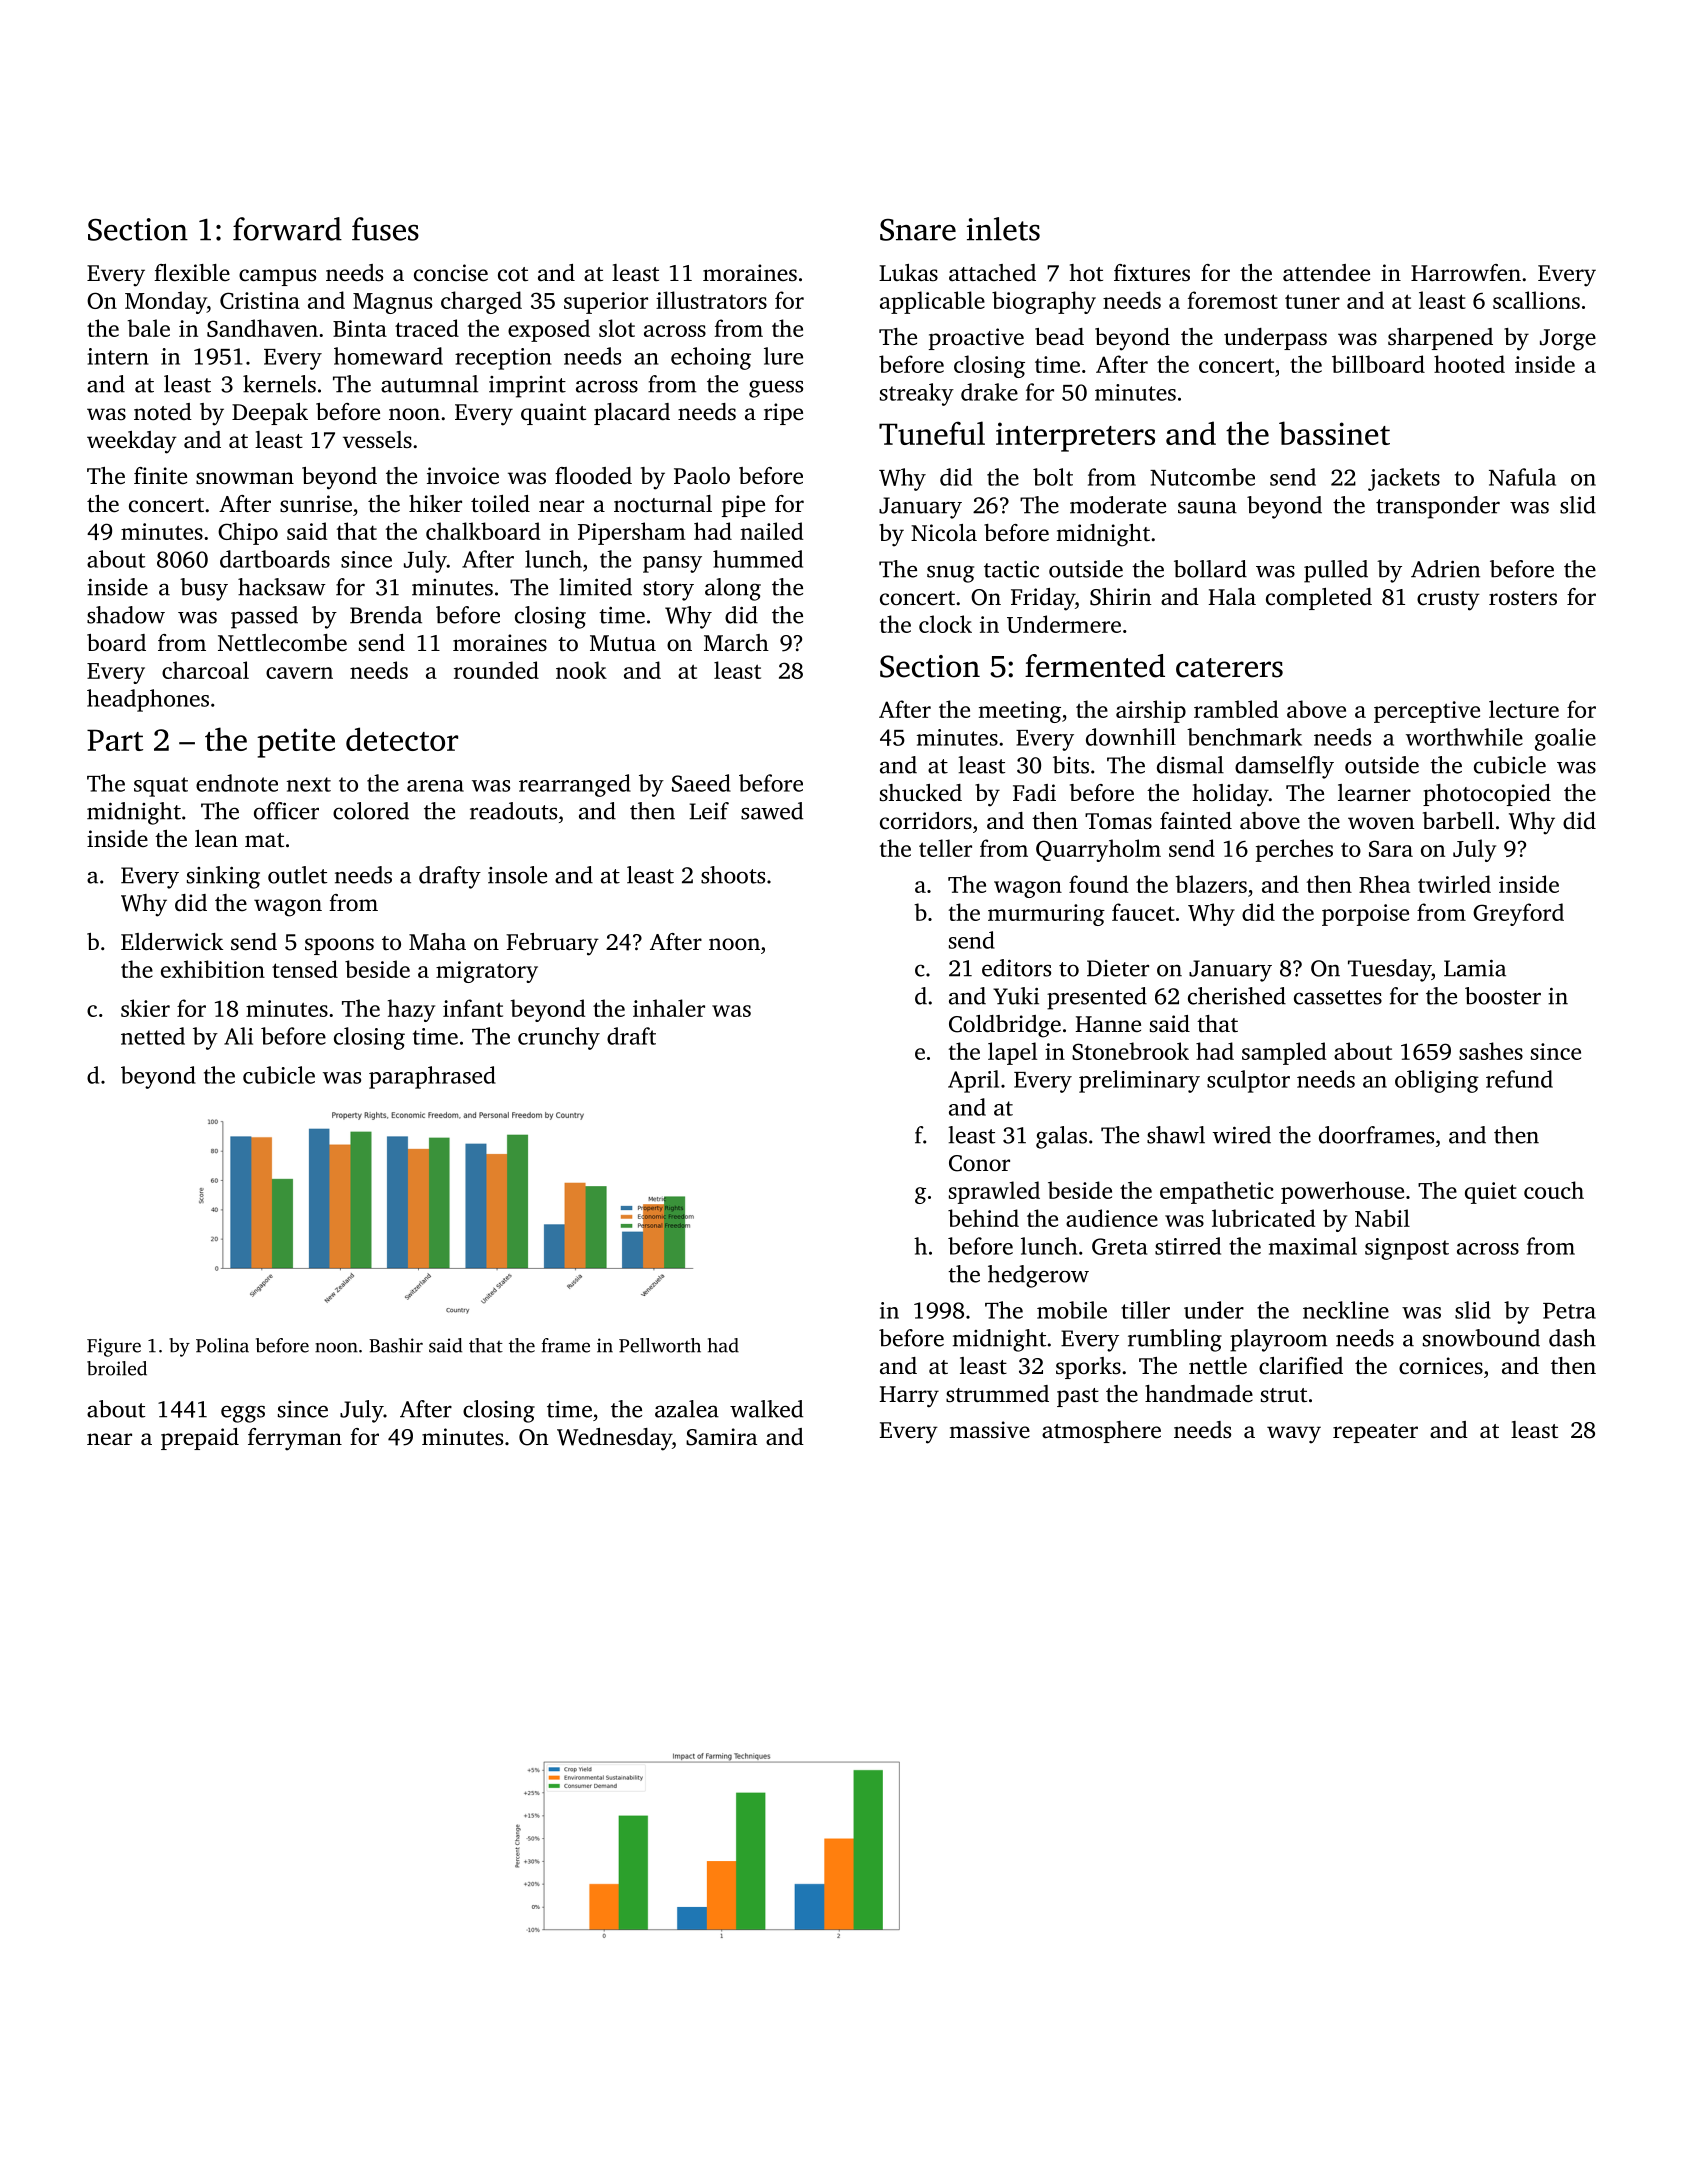  Describe the element at coordinates (385, 229) in the screenshot. I see `fuses` at that location.
